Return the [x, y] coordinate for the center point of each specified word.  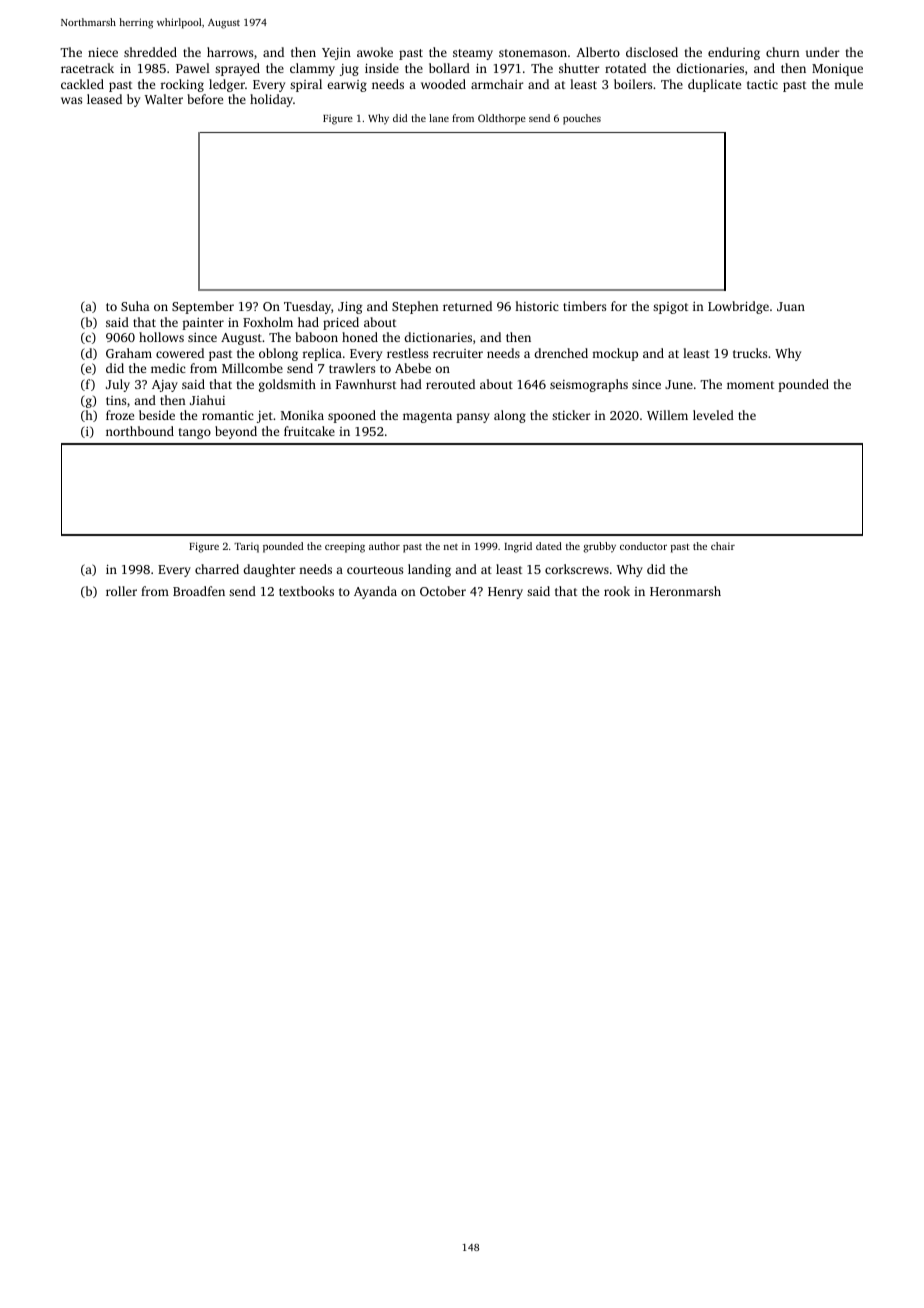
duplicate [714, 85]
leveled [713, 415]
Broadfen [199, 591]
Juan [791, 306]
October [443, 591]
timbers [584, 306]
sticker [571, 415]
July [118, 385]
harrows [230, 52]
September [203, 307]
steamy [473, 54]
